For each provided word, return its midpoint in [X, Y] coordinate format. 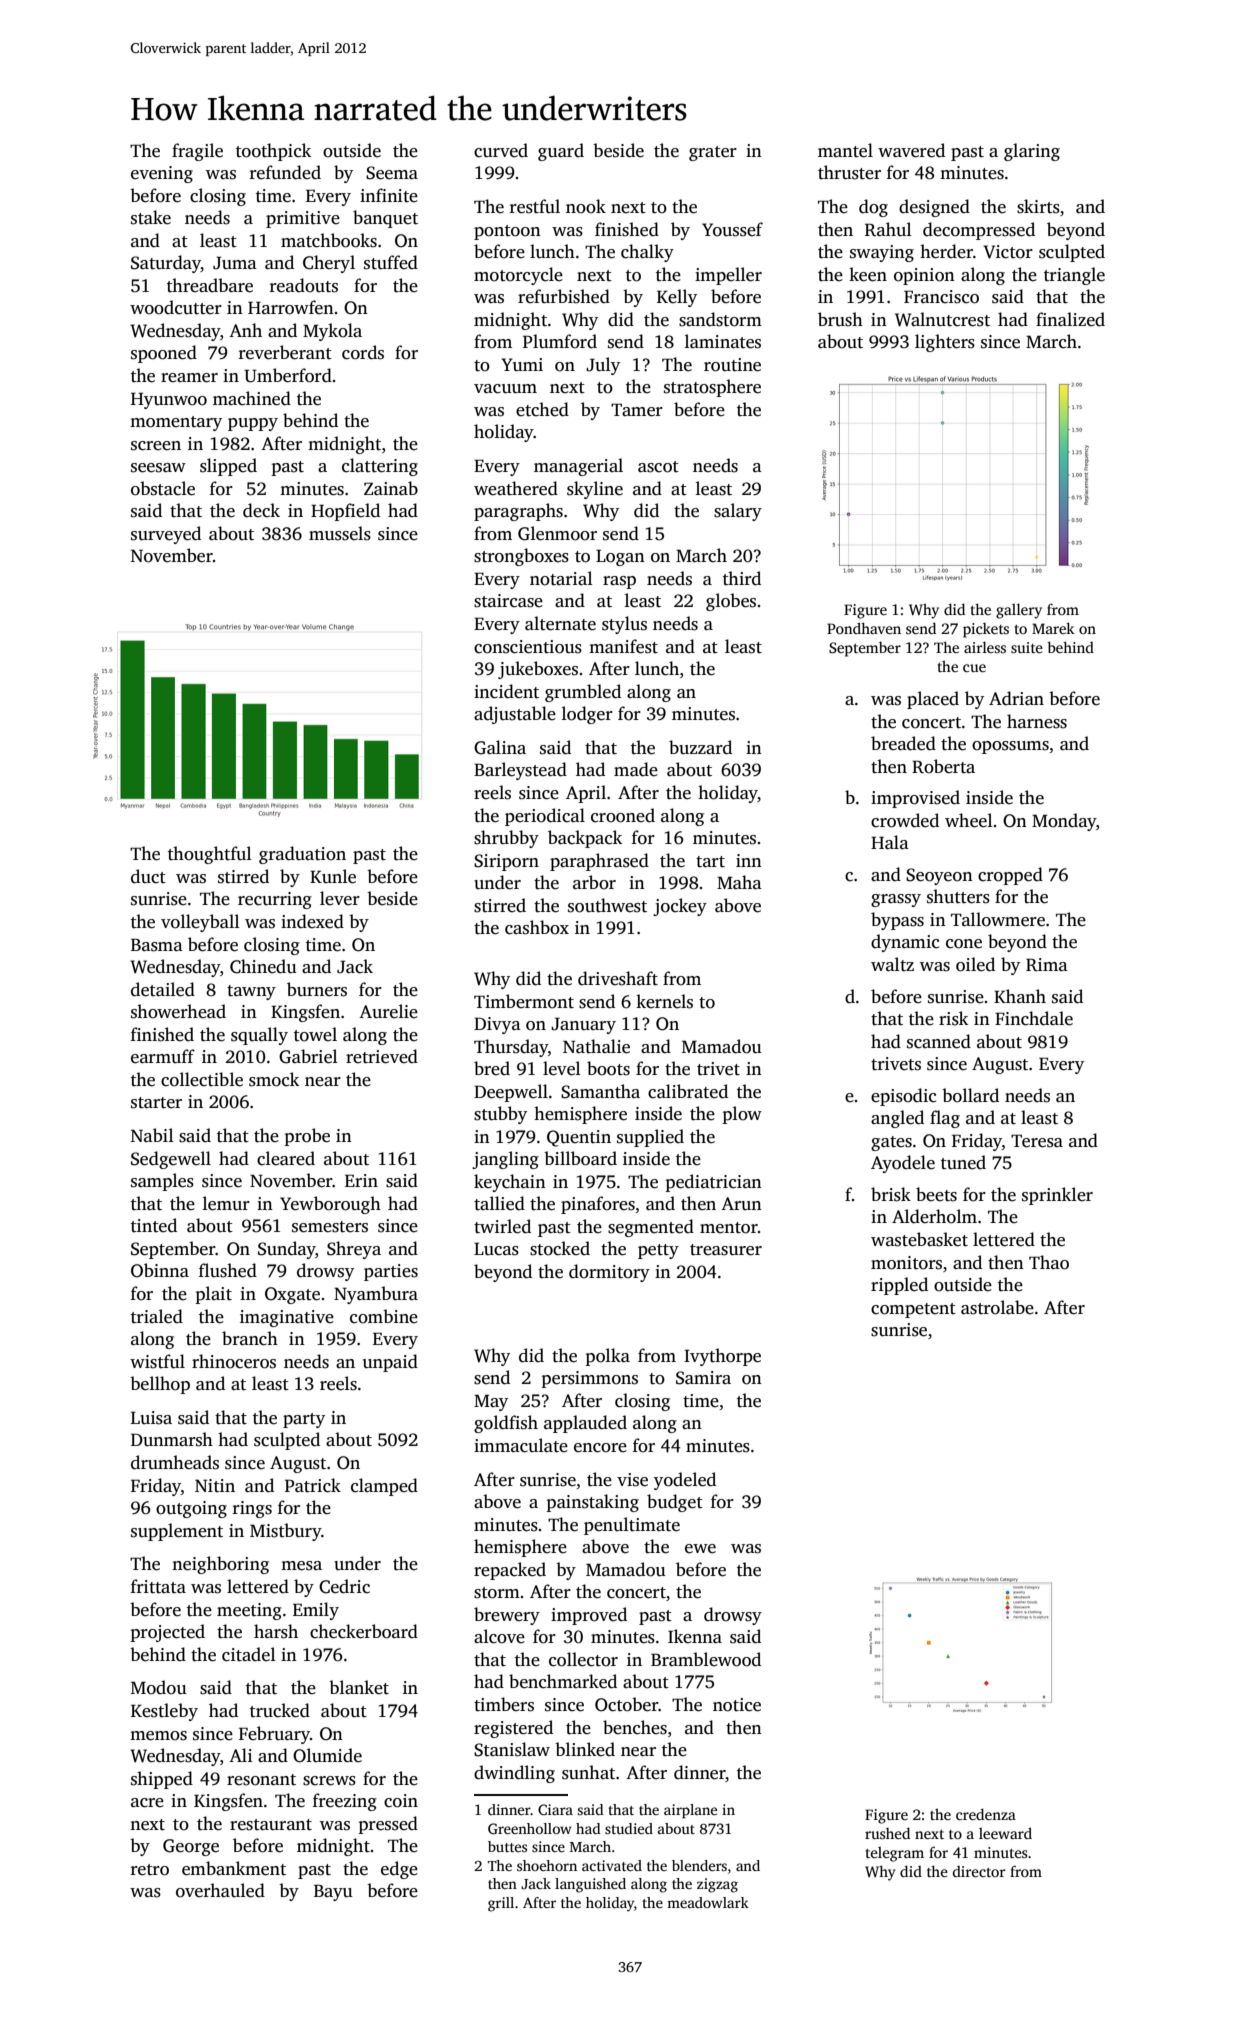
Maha [739, 882]
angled [897, 1119]
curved [501, 150]
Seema [392, 173]
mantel [845, 150]
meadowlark [708, 1902]
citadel [249, 1654]
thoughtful [210, 855]
